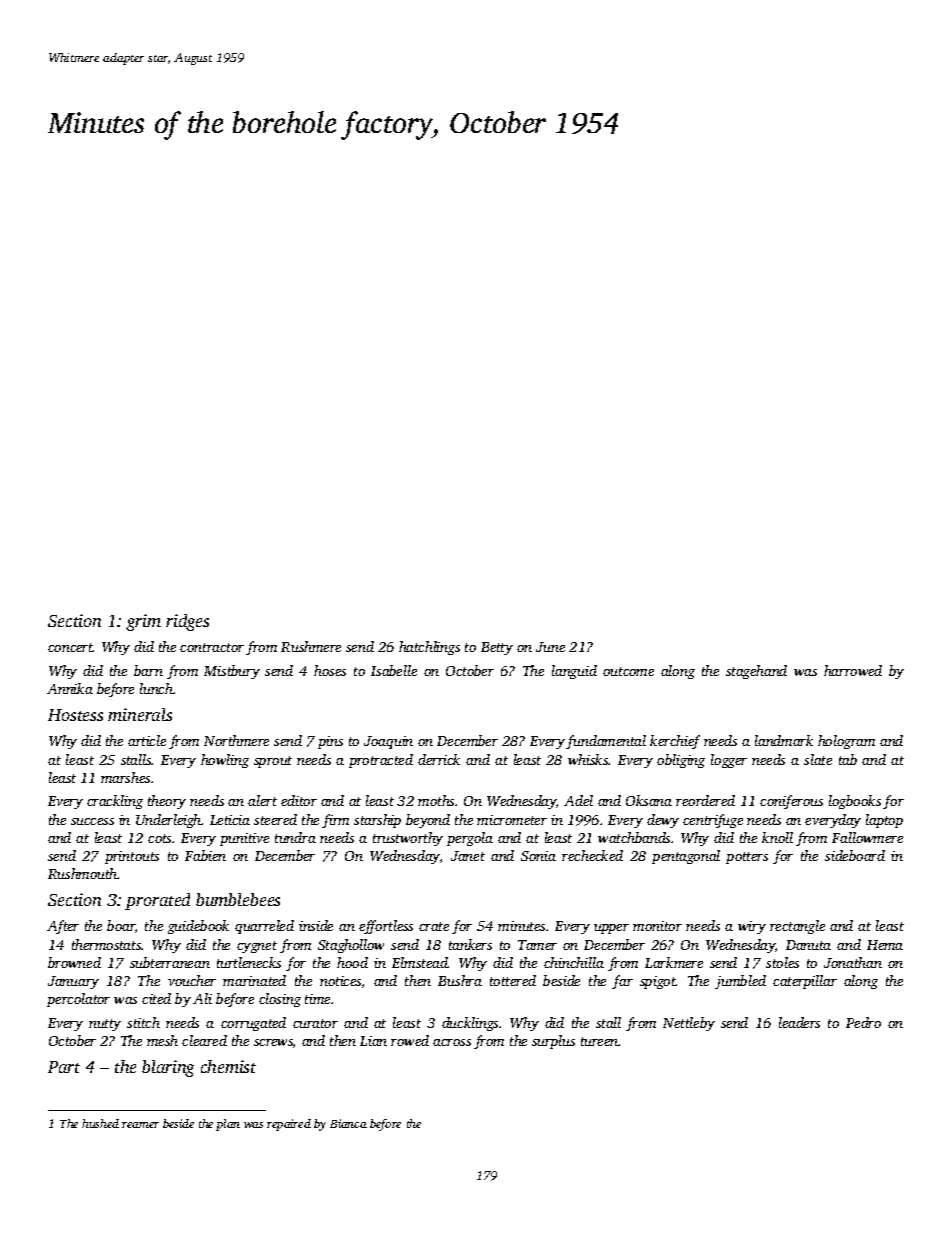  What do you see at coordinates (756, 672) in the screenshot?
I see `stagehand` at bounding box center [756, 672].
